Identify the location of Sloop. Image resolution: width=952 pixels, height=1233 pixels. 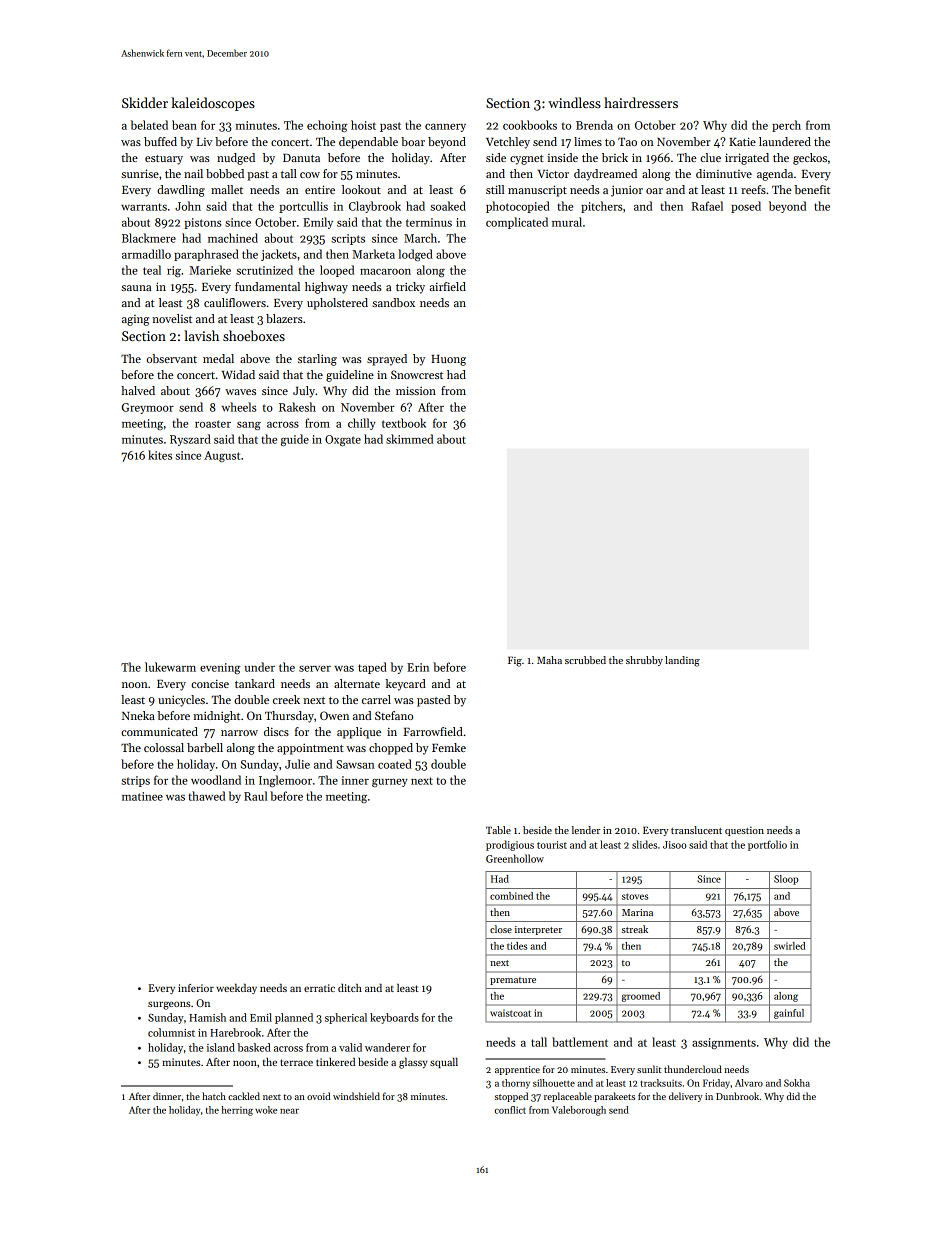
(786, 880).
